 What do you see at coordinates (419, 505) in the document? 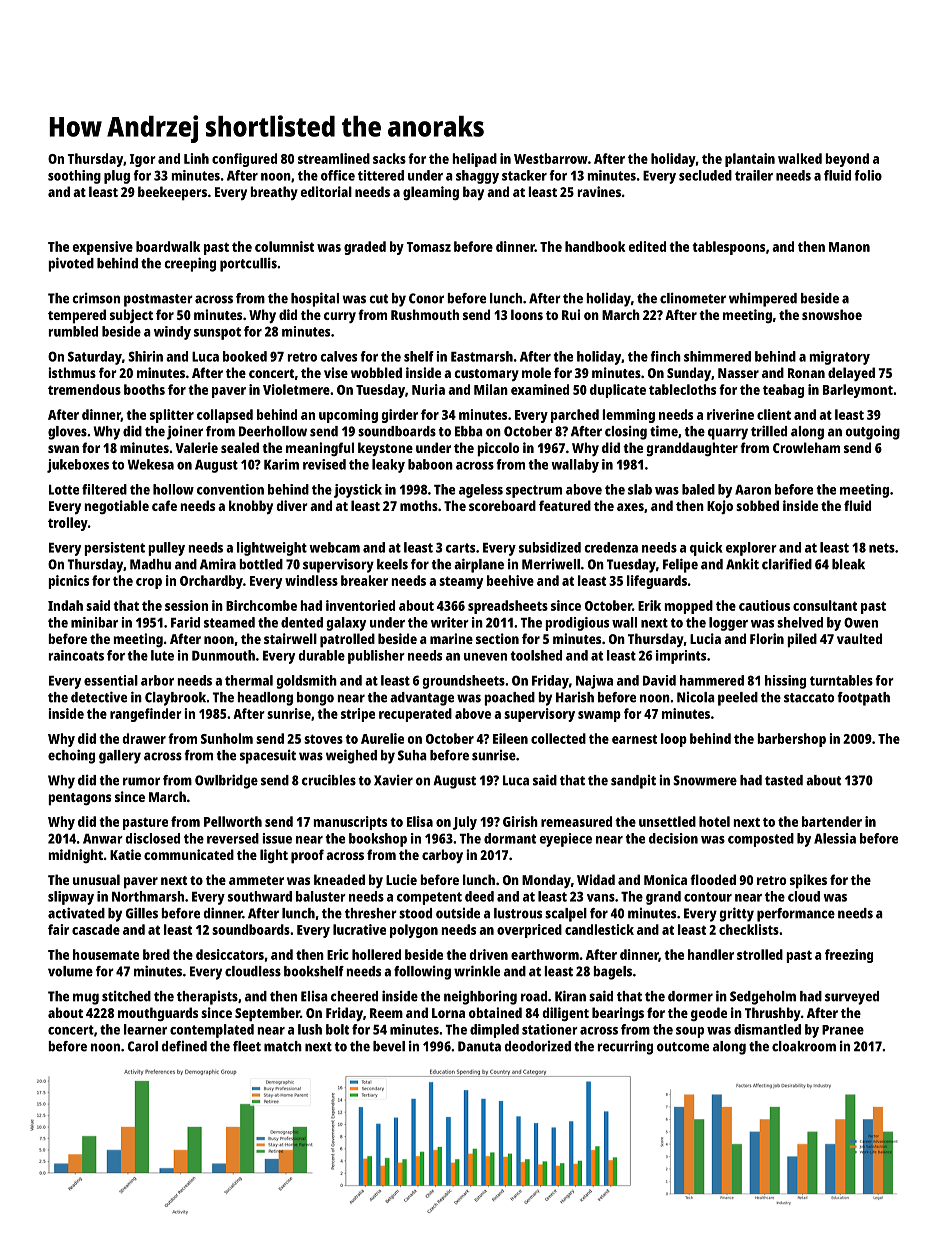
I see `moths` at bounding box center [419, 505].
